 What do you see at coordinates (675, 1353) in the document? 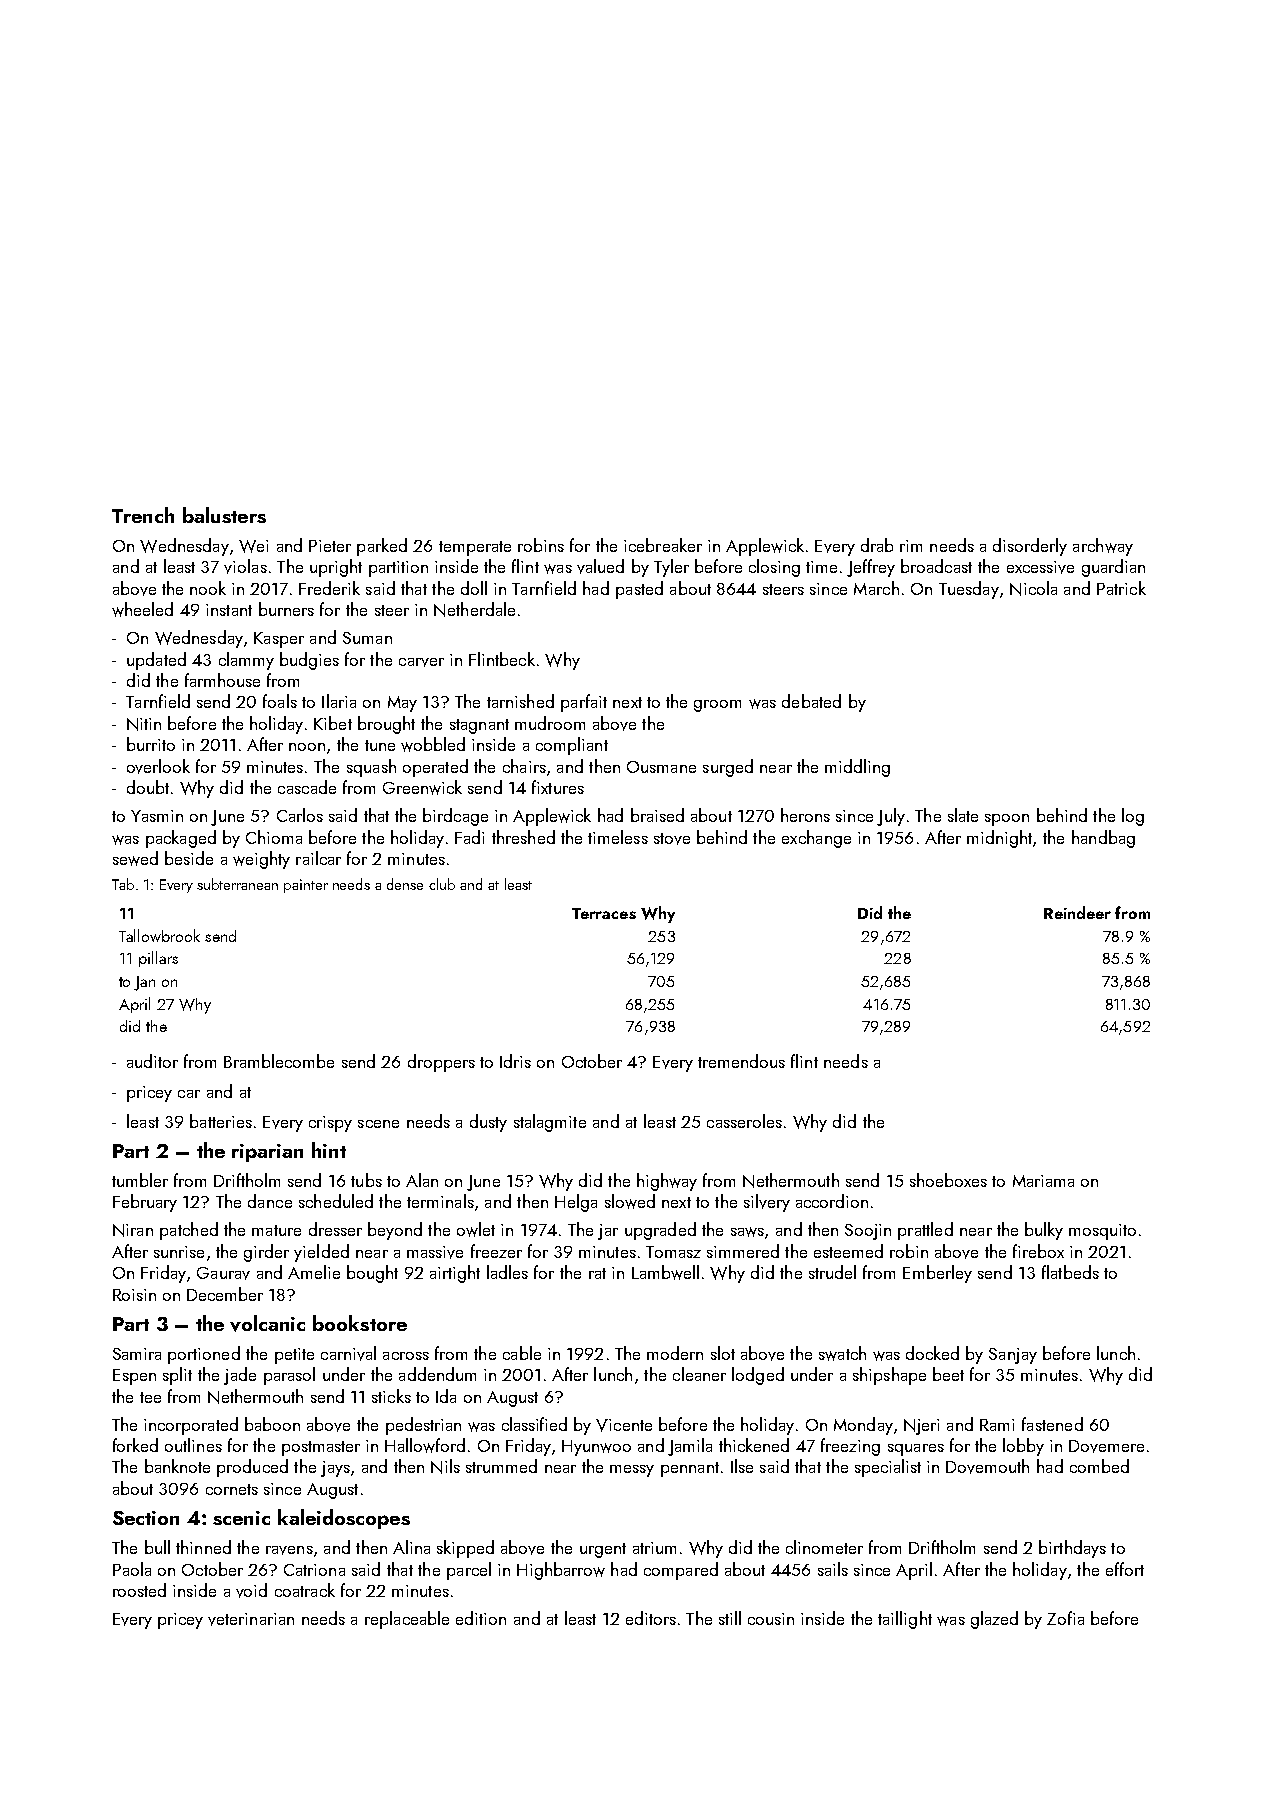
I see `modern` at bounding box center [675, 1353].
